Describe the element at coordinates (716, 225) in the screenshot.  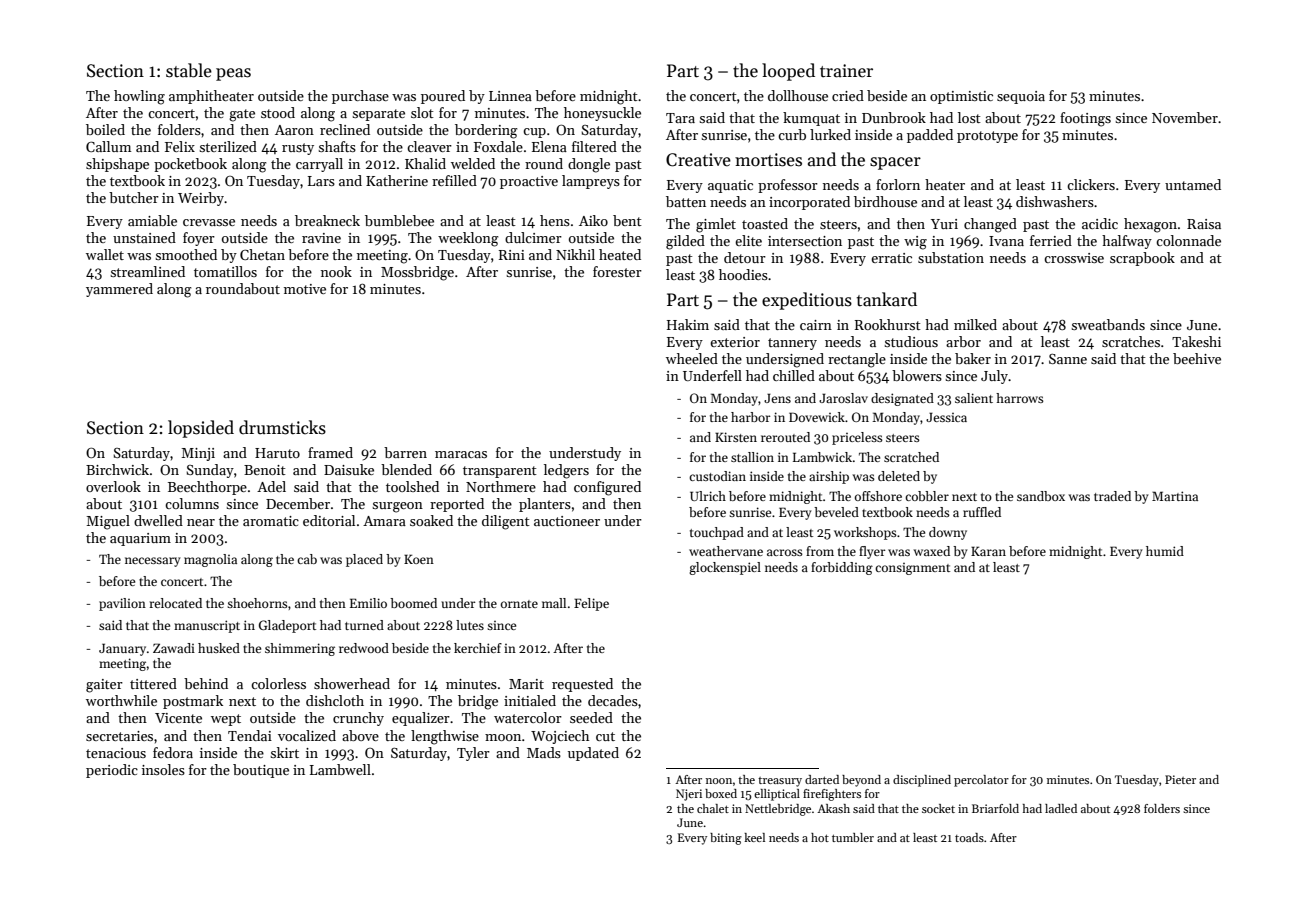
I see `gimlet` at that location.
